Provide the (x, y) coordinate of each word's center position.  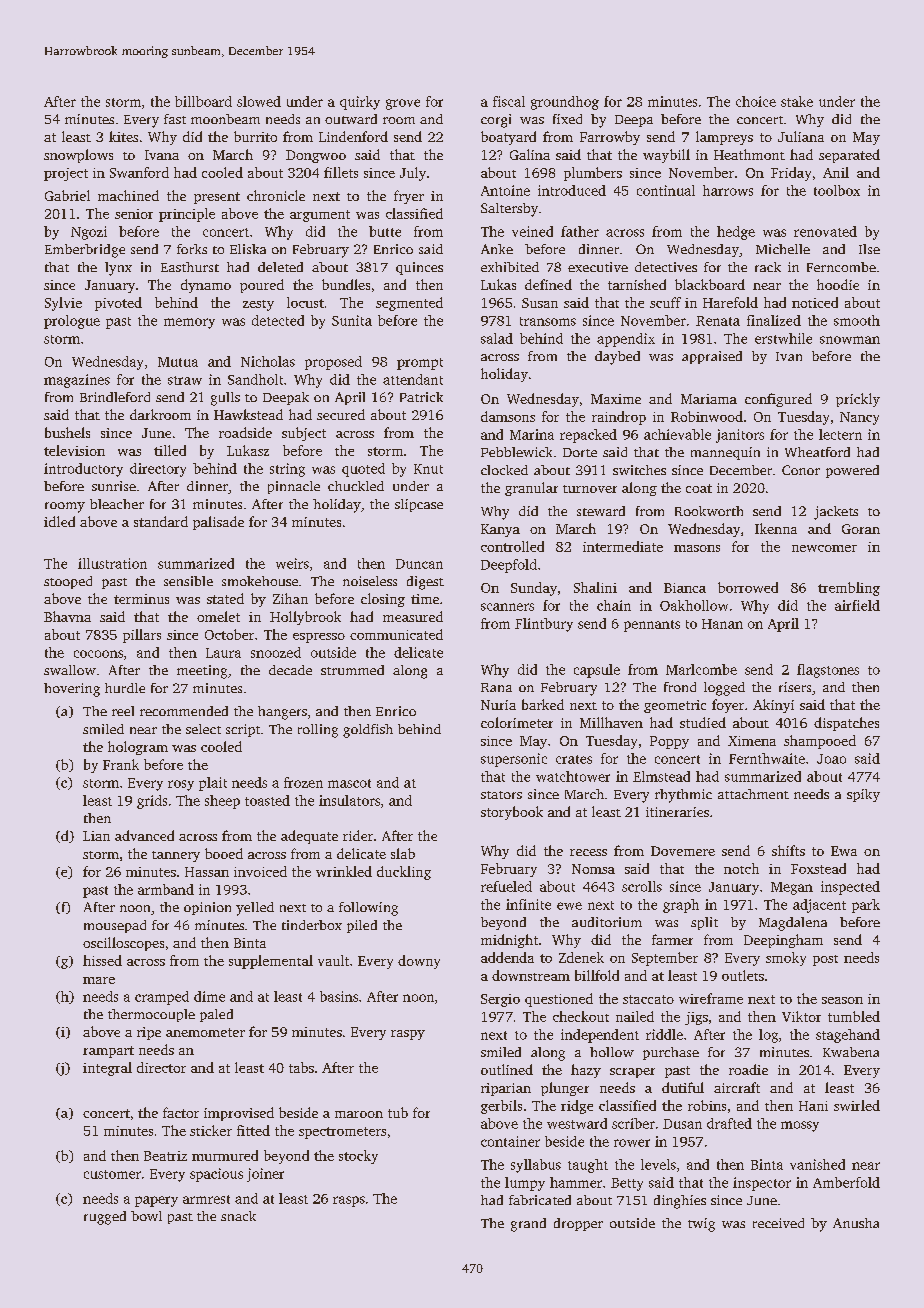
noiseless (370, 581)
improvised (239, 1114)
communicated (396, 634)
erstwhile (783, 338)
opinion (207, 908)
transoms (548, 321)
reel (123, 711)
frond (680, 687)
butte (385, 231)
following (368, 909)
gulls (225, 399)
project (66, 174)
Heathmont (749, 154)
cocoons (98, 654)
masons (697, 548)
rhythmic (683, 796)
